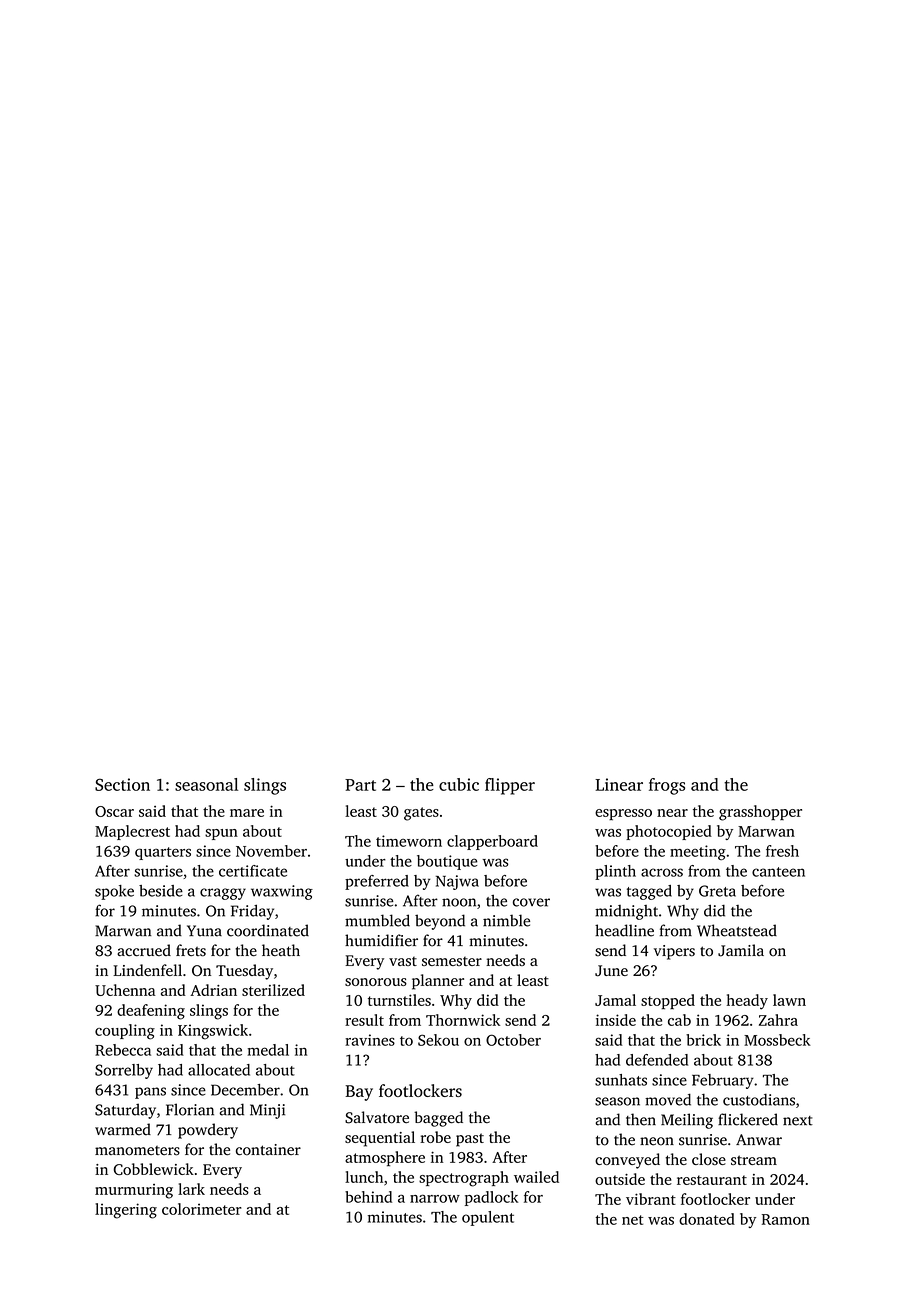 Image resolution: width=908 pixels, height=1316 pixels. What do you see at coordinates (510, 786) in the document?
I see `flipper` at bounding box center [510, 786].
